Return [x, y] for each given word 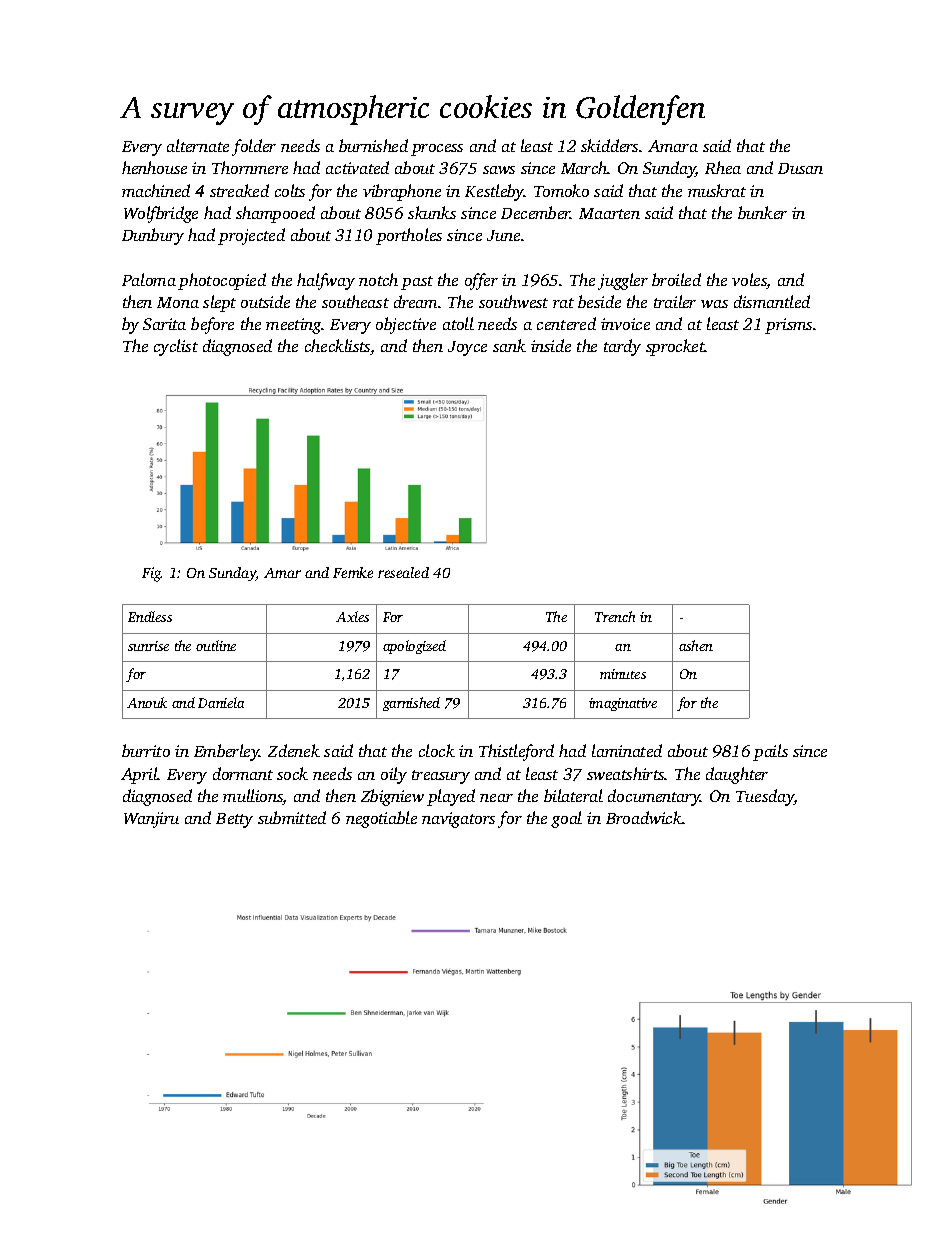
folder [254, 147]
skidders [609, 145]
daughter [737, 775]
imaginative [623, 704]
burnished [373, 145]
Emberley [227, 752]
